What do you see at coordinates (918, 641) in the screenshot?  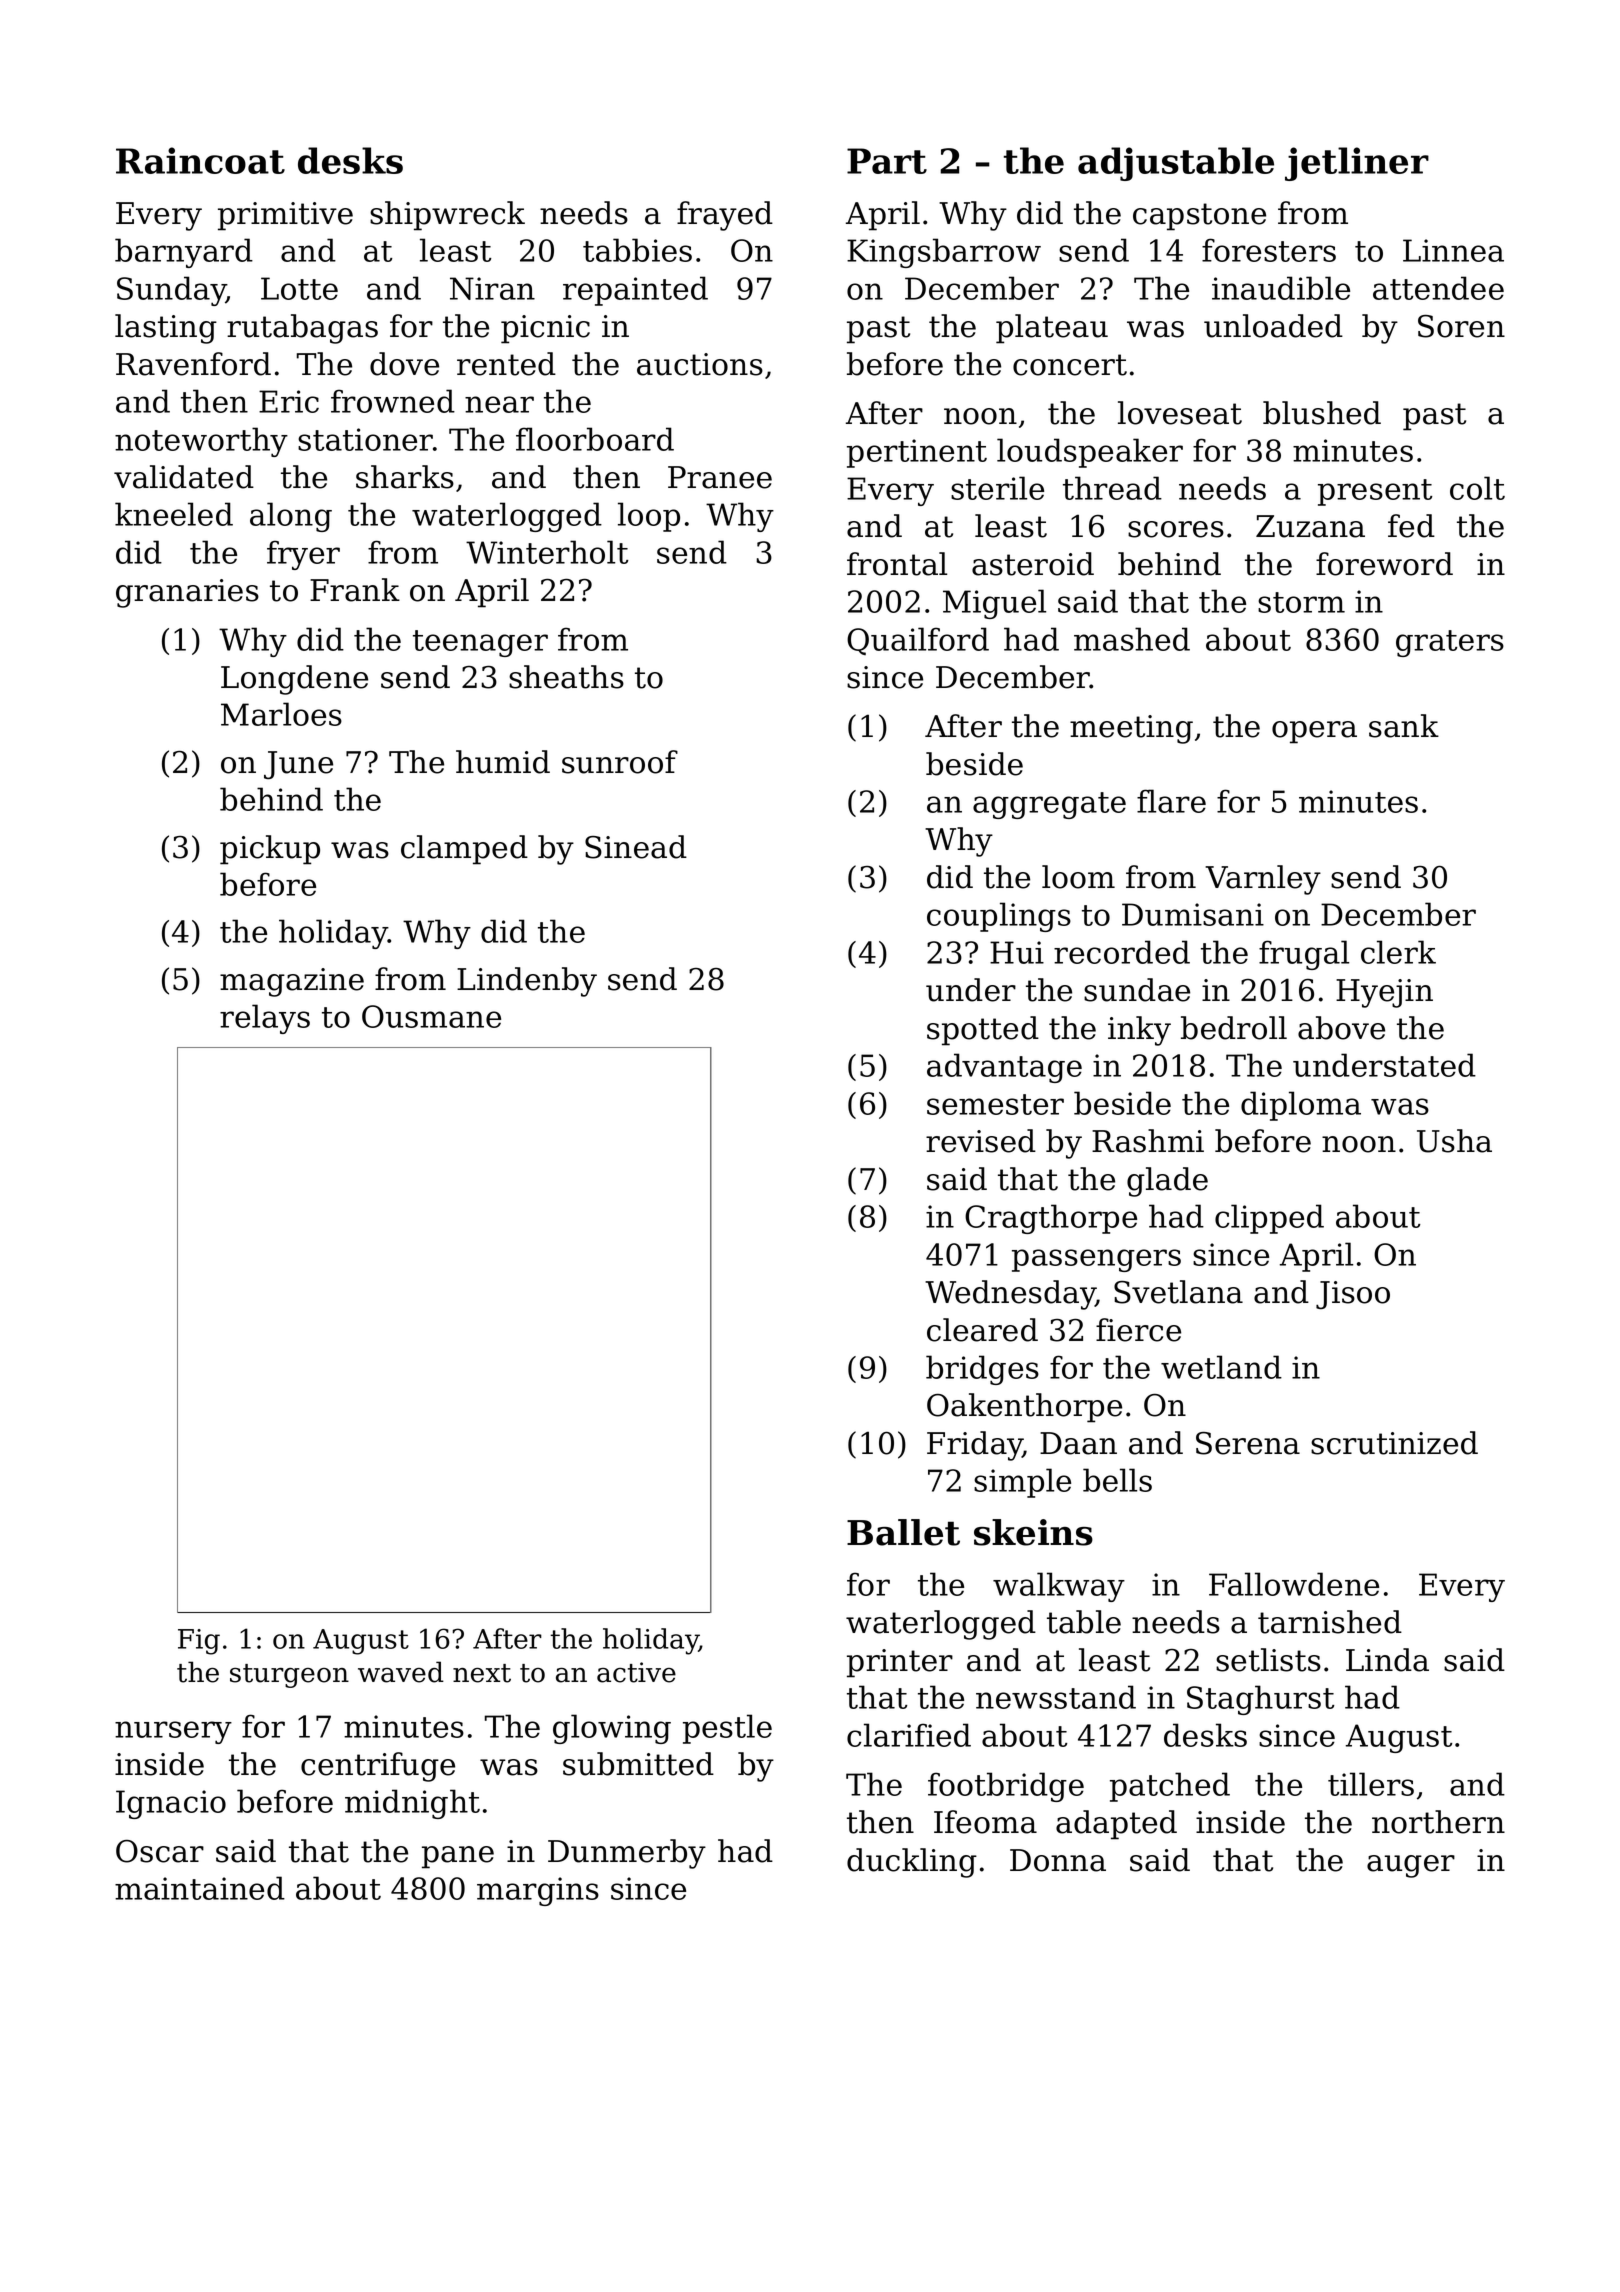 I see `Quailford` at bounding box center [918, 641].
